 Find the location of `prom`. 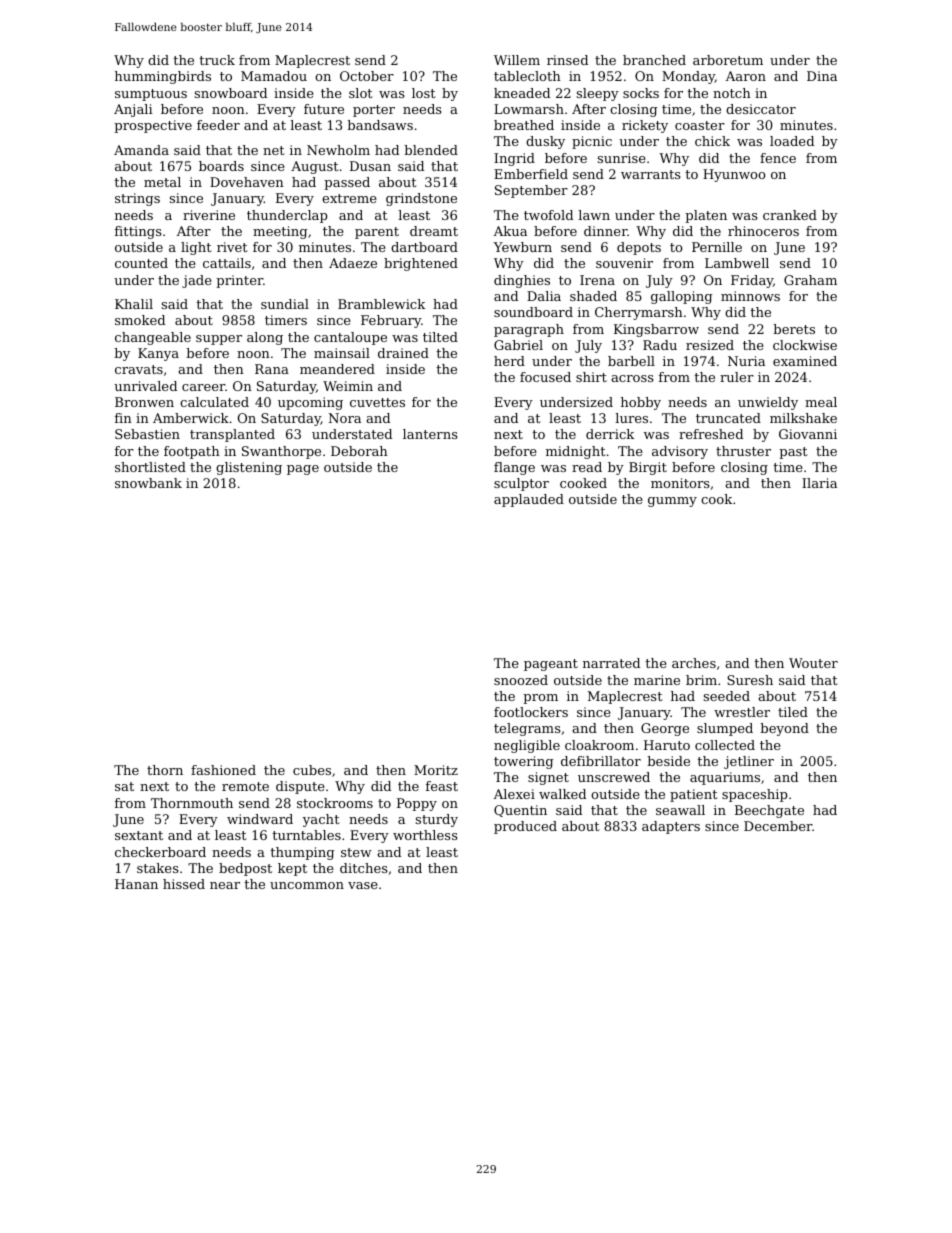

prom is located at coordinates (540, 699).
